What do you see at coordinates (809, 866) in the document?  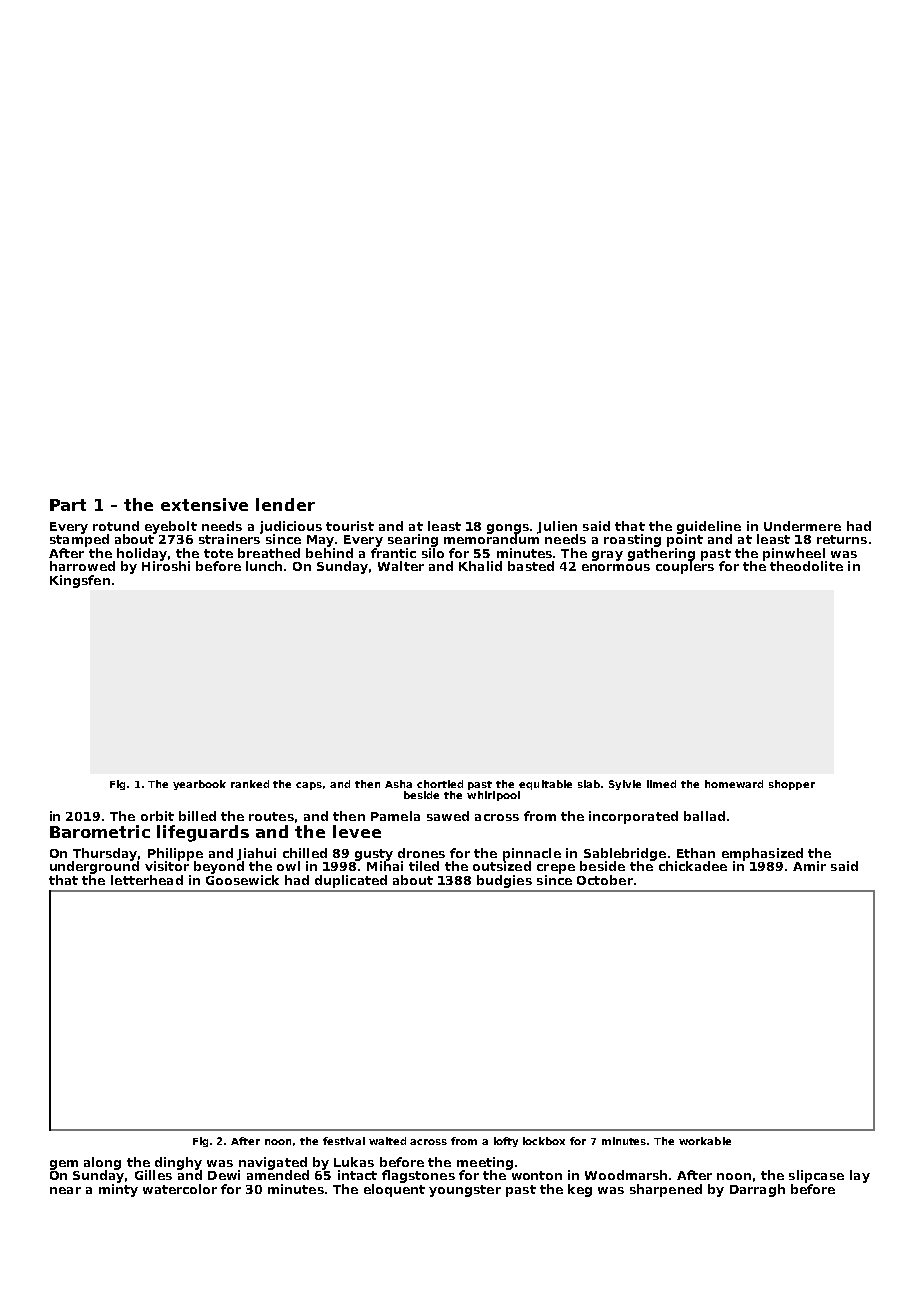 I see `Amir` at bounding box center [809, 866].
